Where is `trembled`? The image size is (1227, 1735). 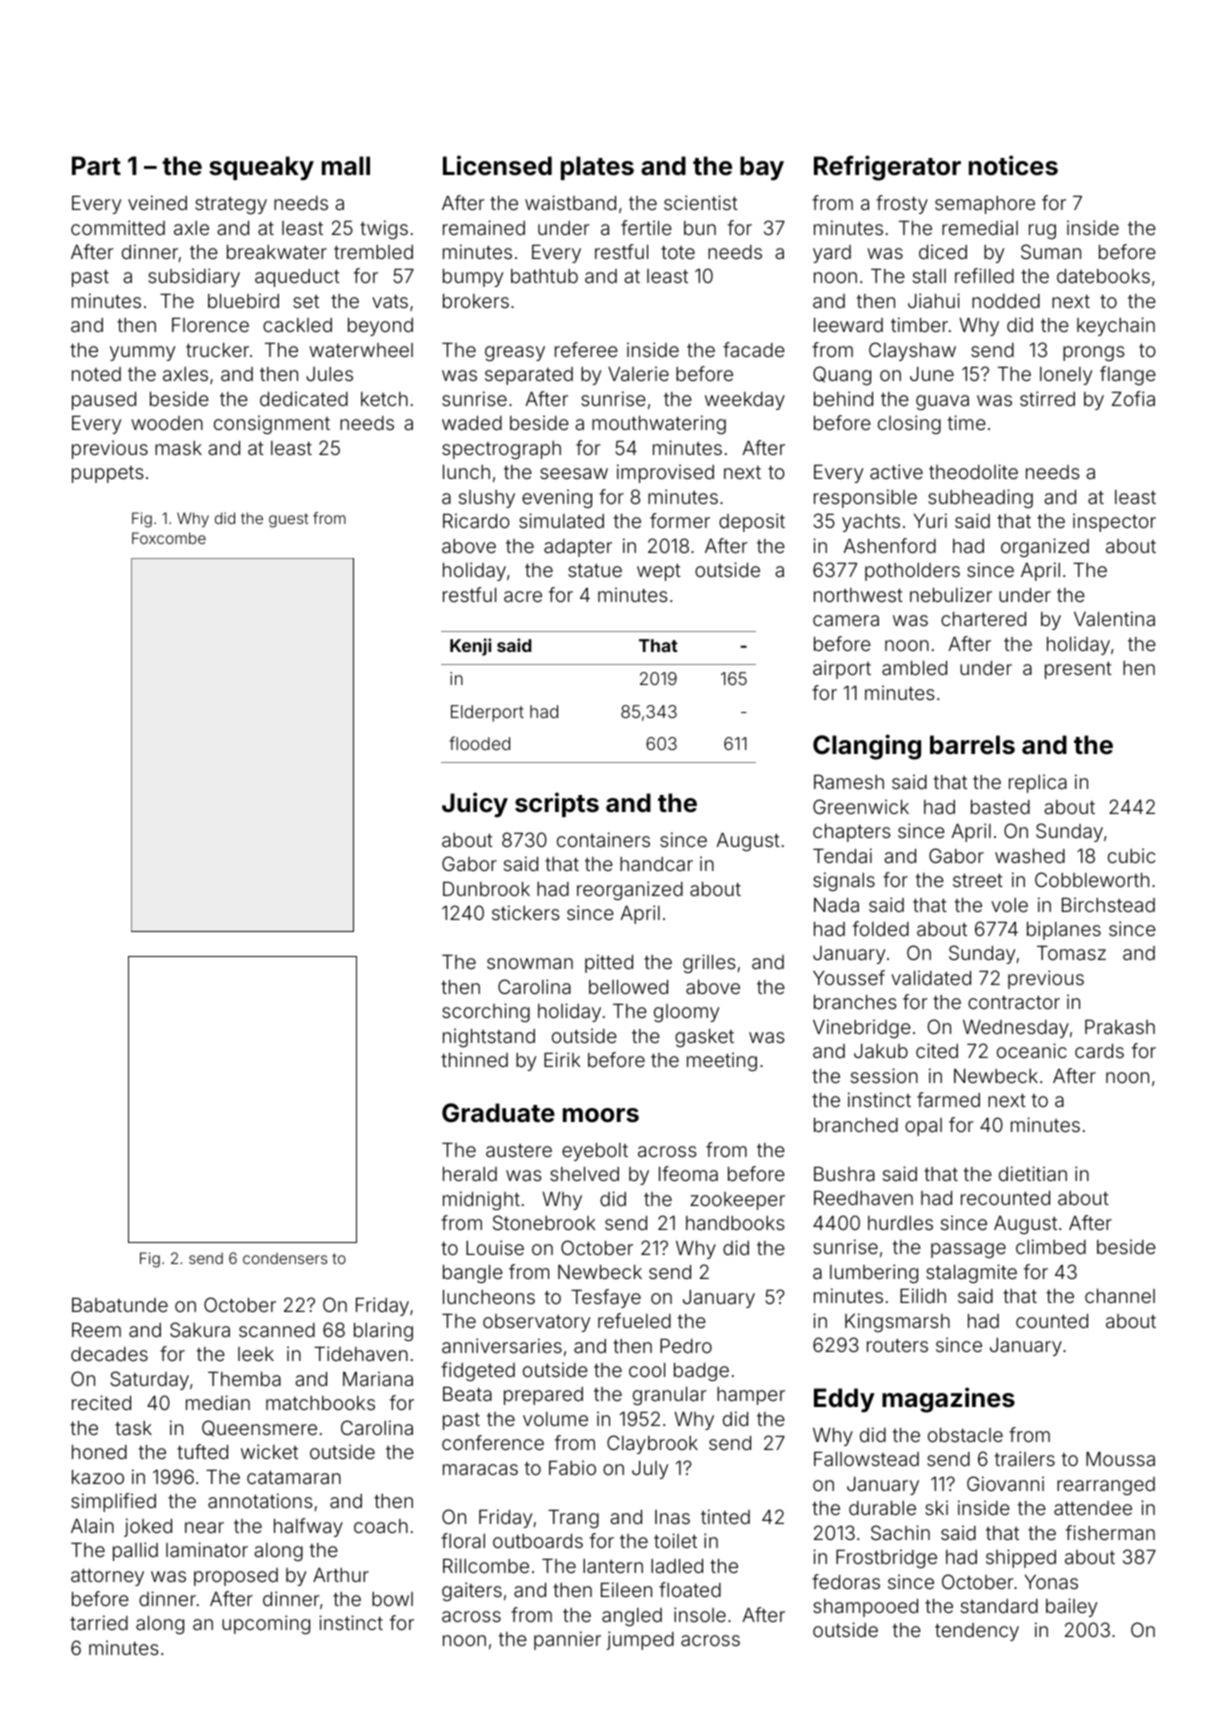
trembled is located at coordinates (373, 252).
